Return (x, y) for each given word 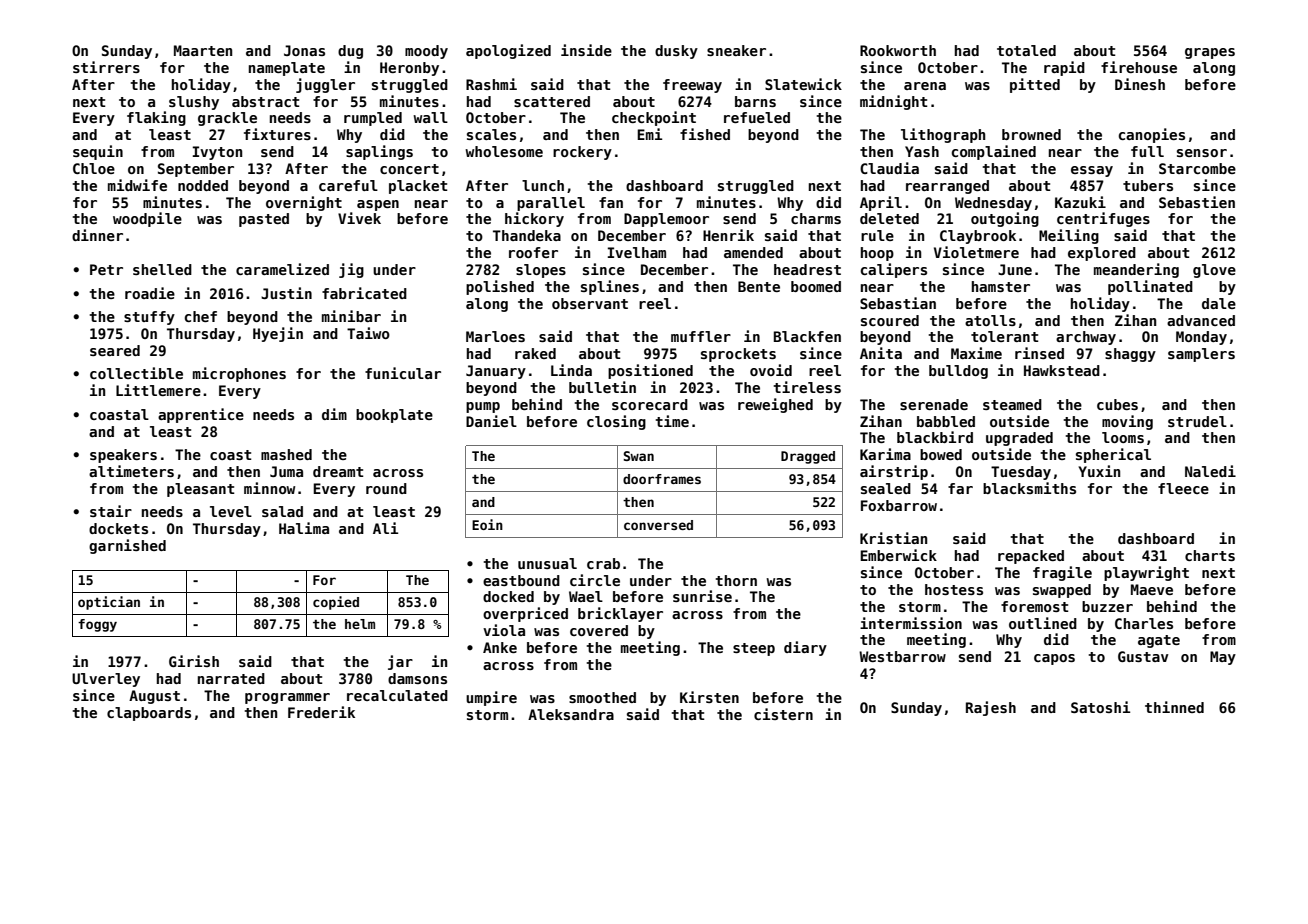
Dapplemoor (666, 220)
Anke (500, 647)
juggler (325, 85)
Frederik (321, 712)
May (1223, 658)
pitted (1035, 85)
